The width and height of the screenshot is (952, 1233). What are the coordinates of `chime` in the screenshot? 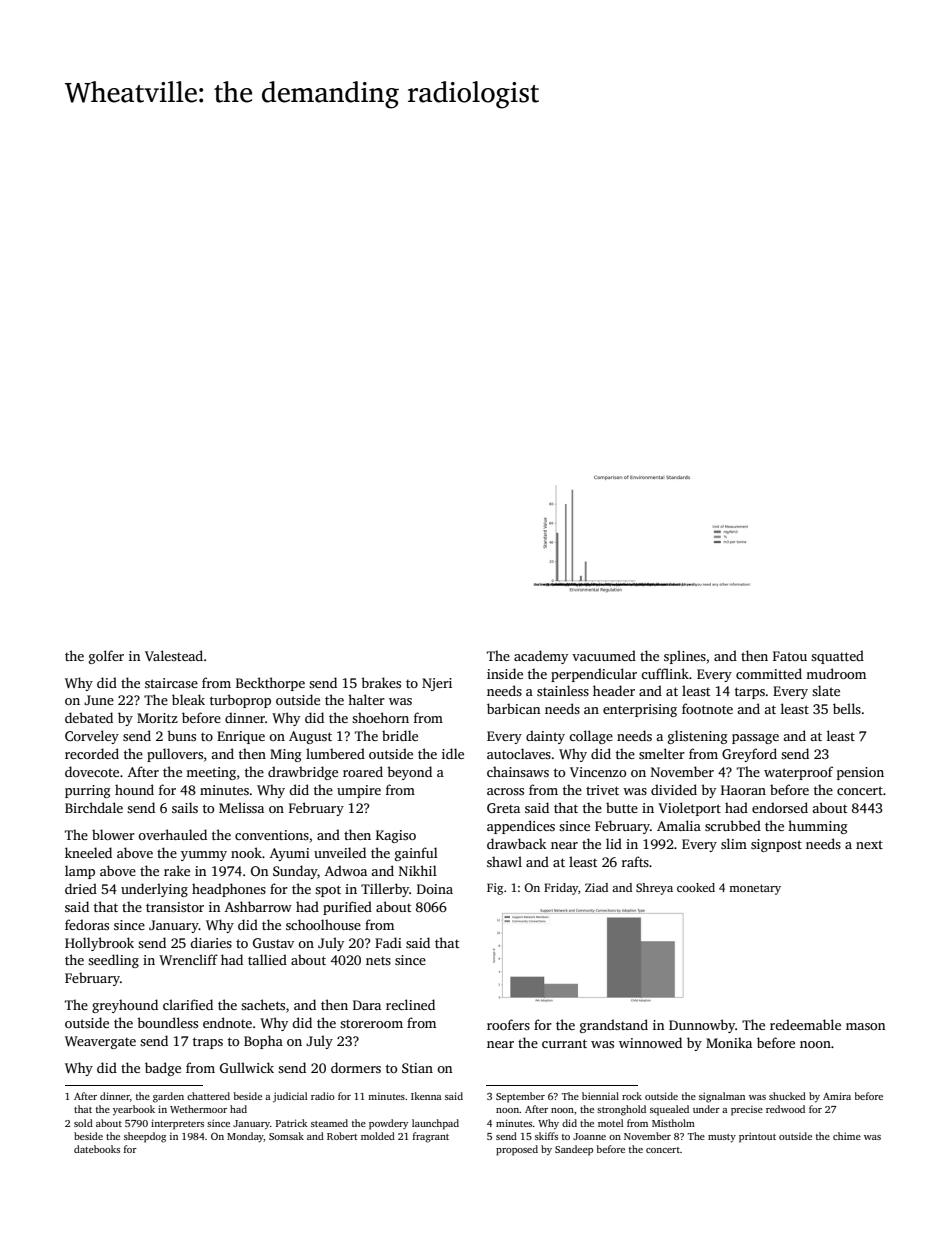 It's located at (847, 1136).
